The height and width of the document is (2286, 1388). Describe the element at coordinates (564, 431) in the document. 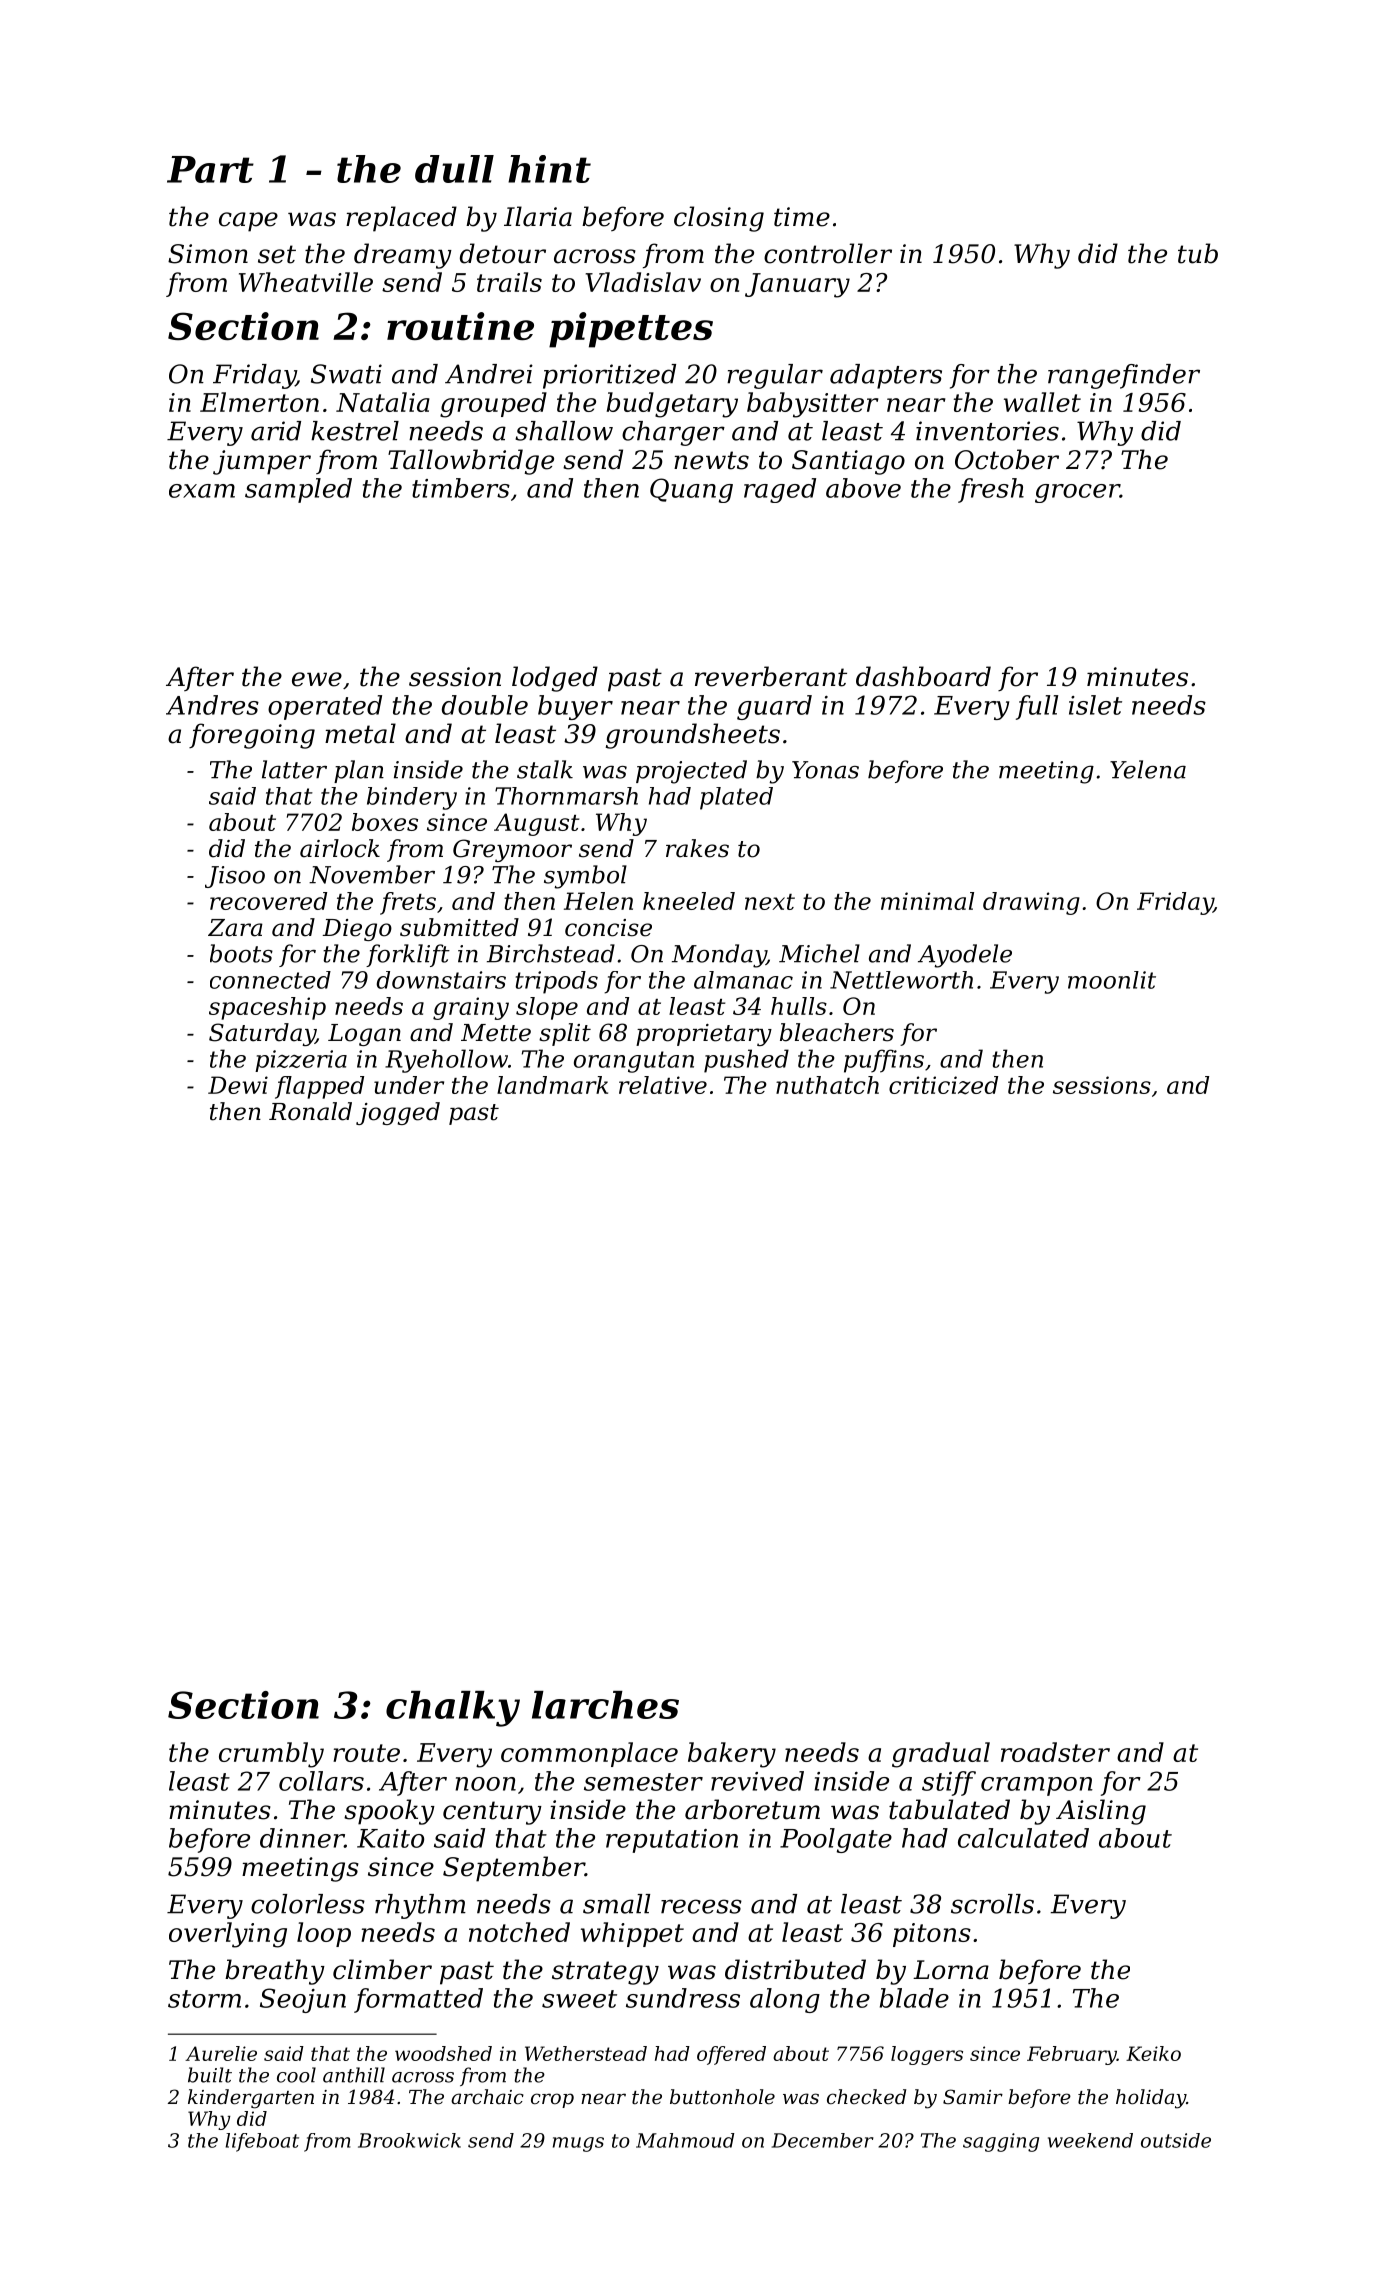

I see `shallow` at that location.
